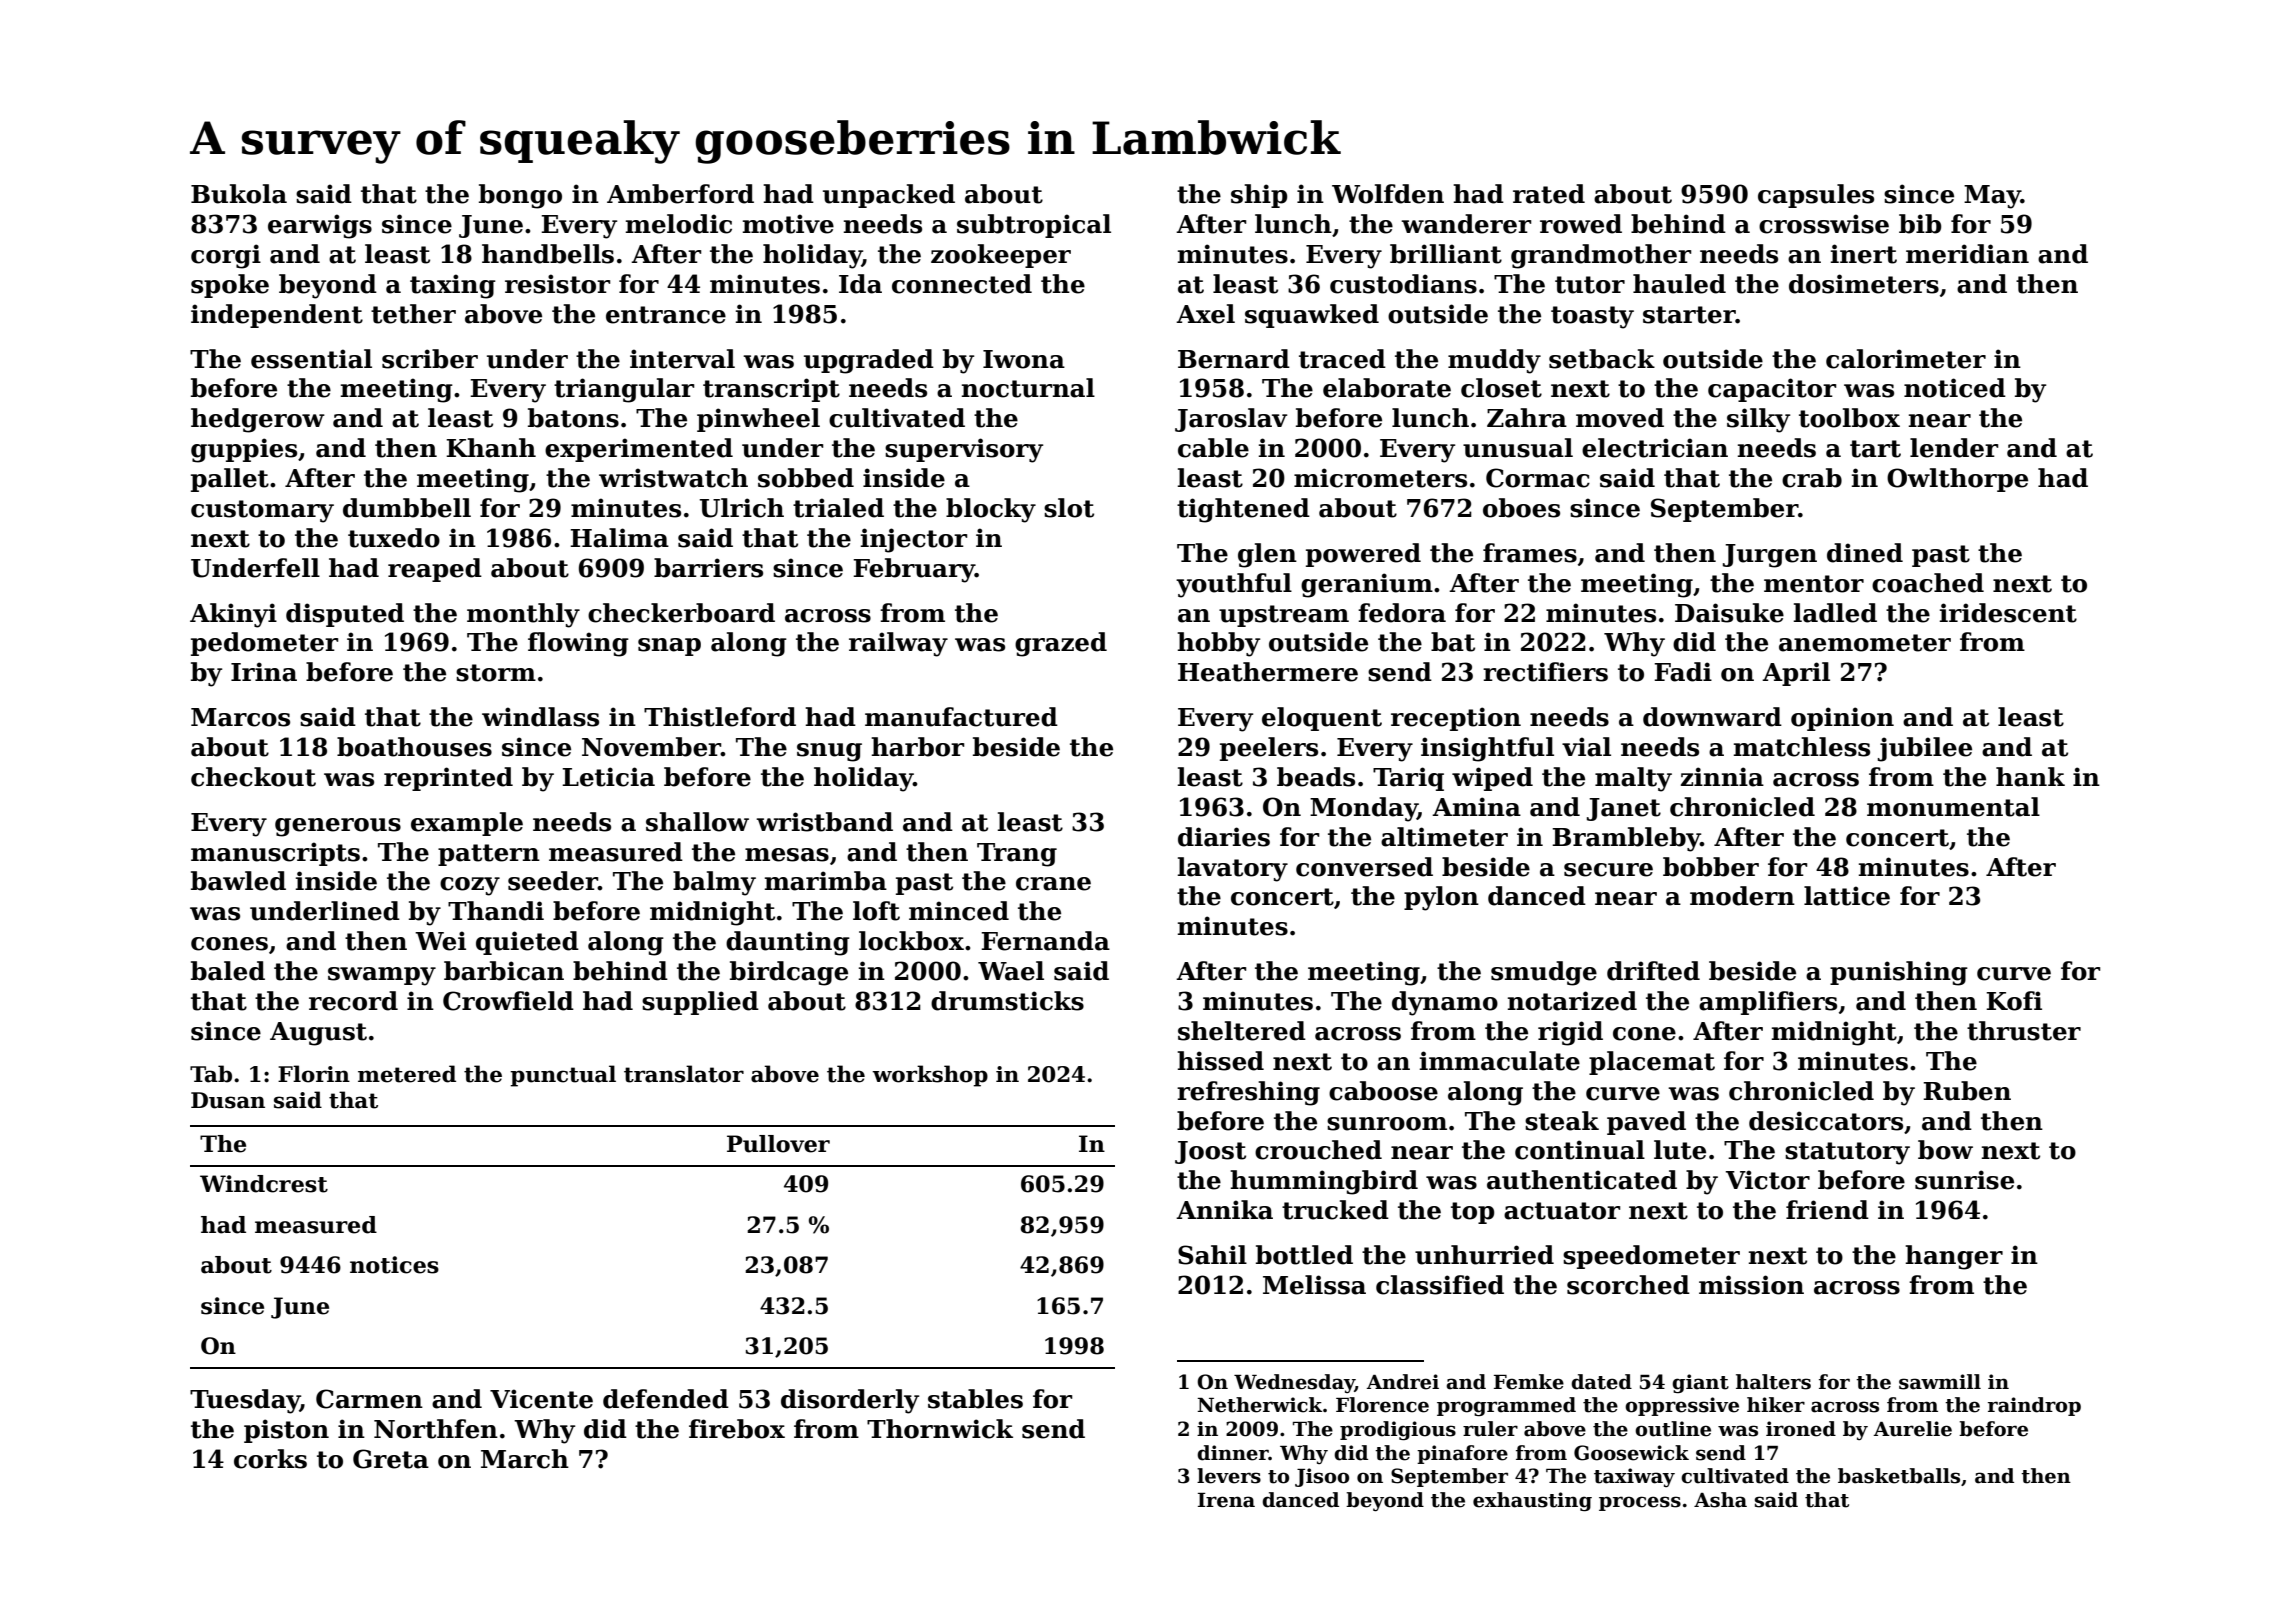 This document has width=2292, height=1620. Describe the element at coordinates (253, 777) in the document. I see `checkout` at that location.
